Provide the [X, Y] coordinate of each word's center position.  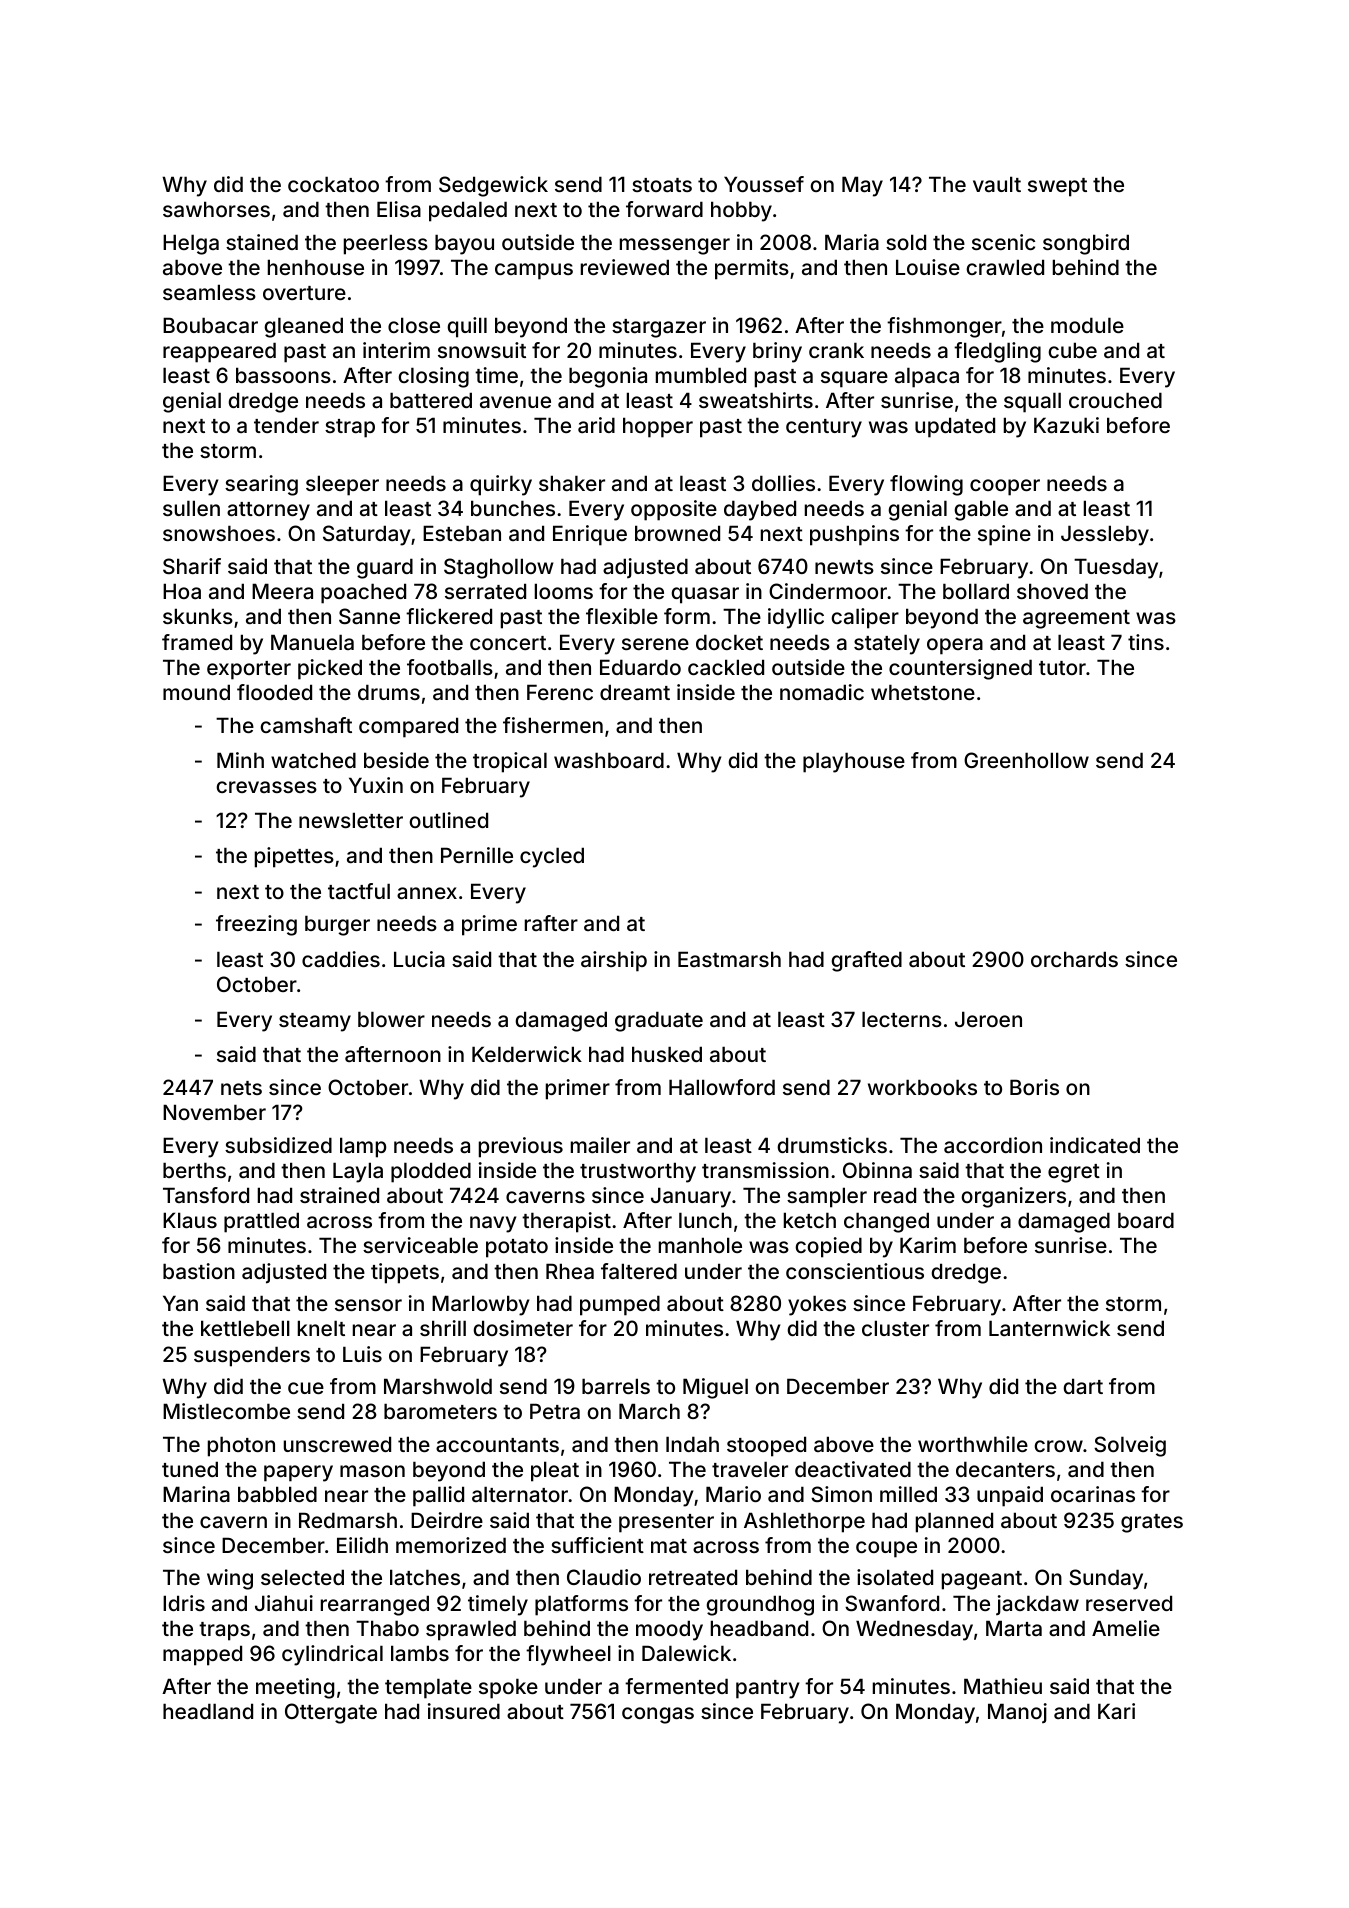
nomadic [822, 692]
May [862, 186]
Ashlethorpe [804, 1522]
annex [427, 893]
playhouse [854, 762]
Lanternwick [1049, 1328]
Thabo [387, 1628]
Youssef [764, 184]
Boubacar [210, 325]
